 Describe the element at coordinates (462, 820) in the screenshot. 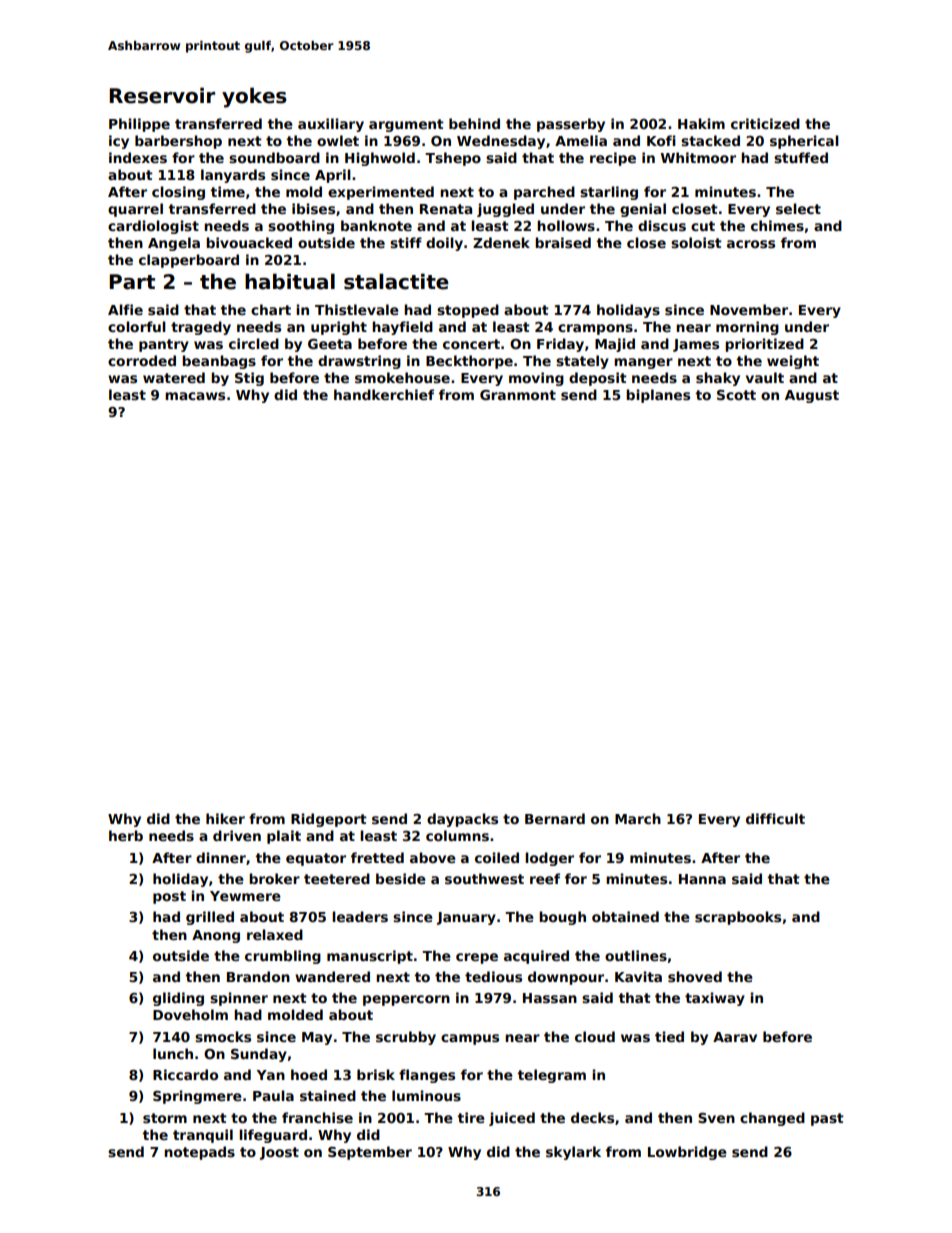

I see `daypacks` at that location.
